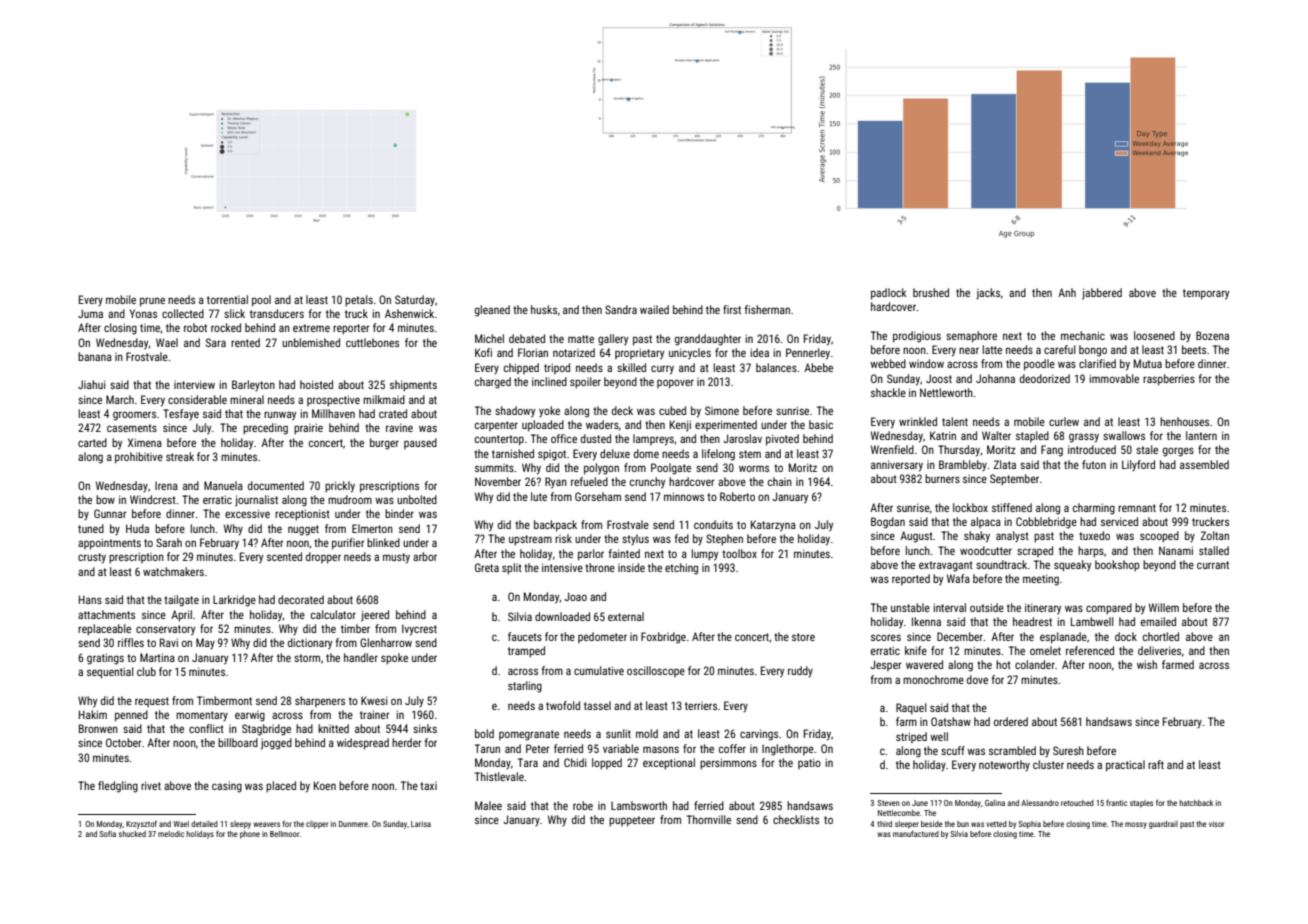 This screenshot has width=1308, height=924. Describe the element at coordinates (227, 299) in the screenshot. I see `torrential` at that location.
